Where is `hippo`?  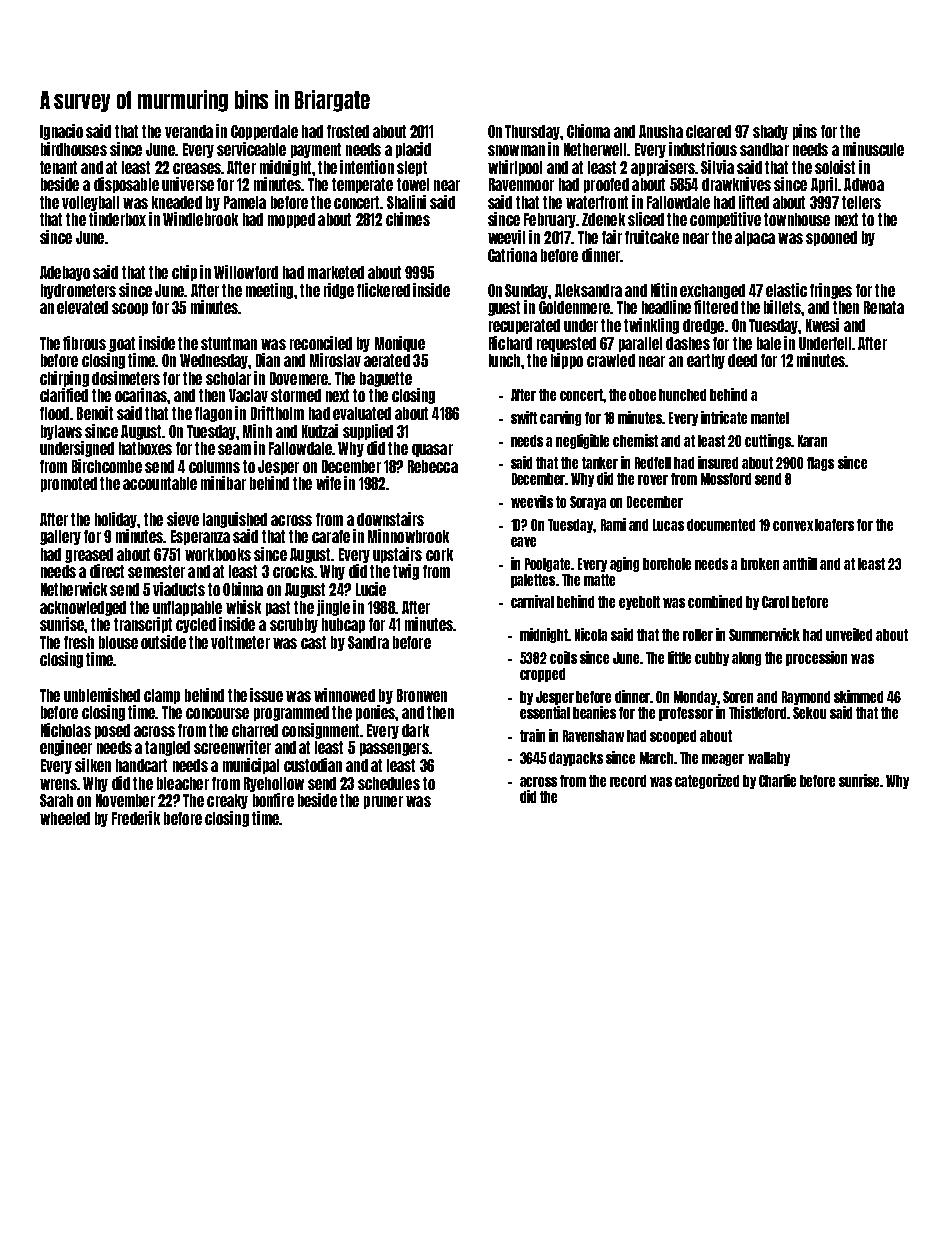
hippo is located at coordinates (567, 361).
